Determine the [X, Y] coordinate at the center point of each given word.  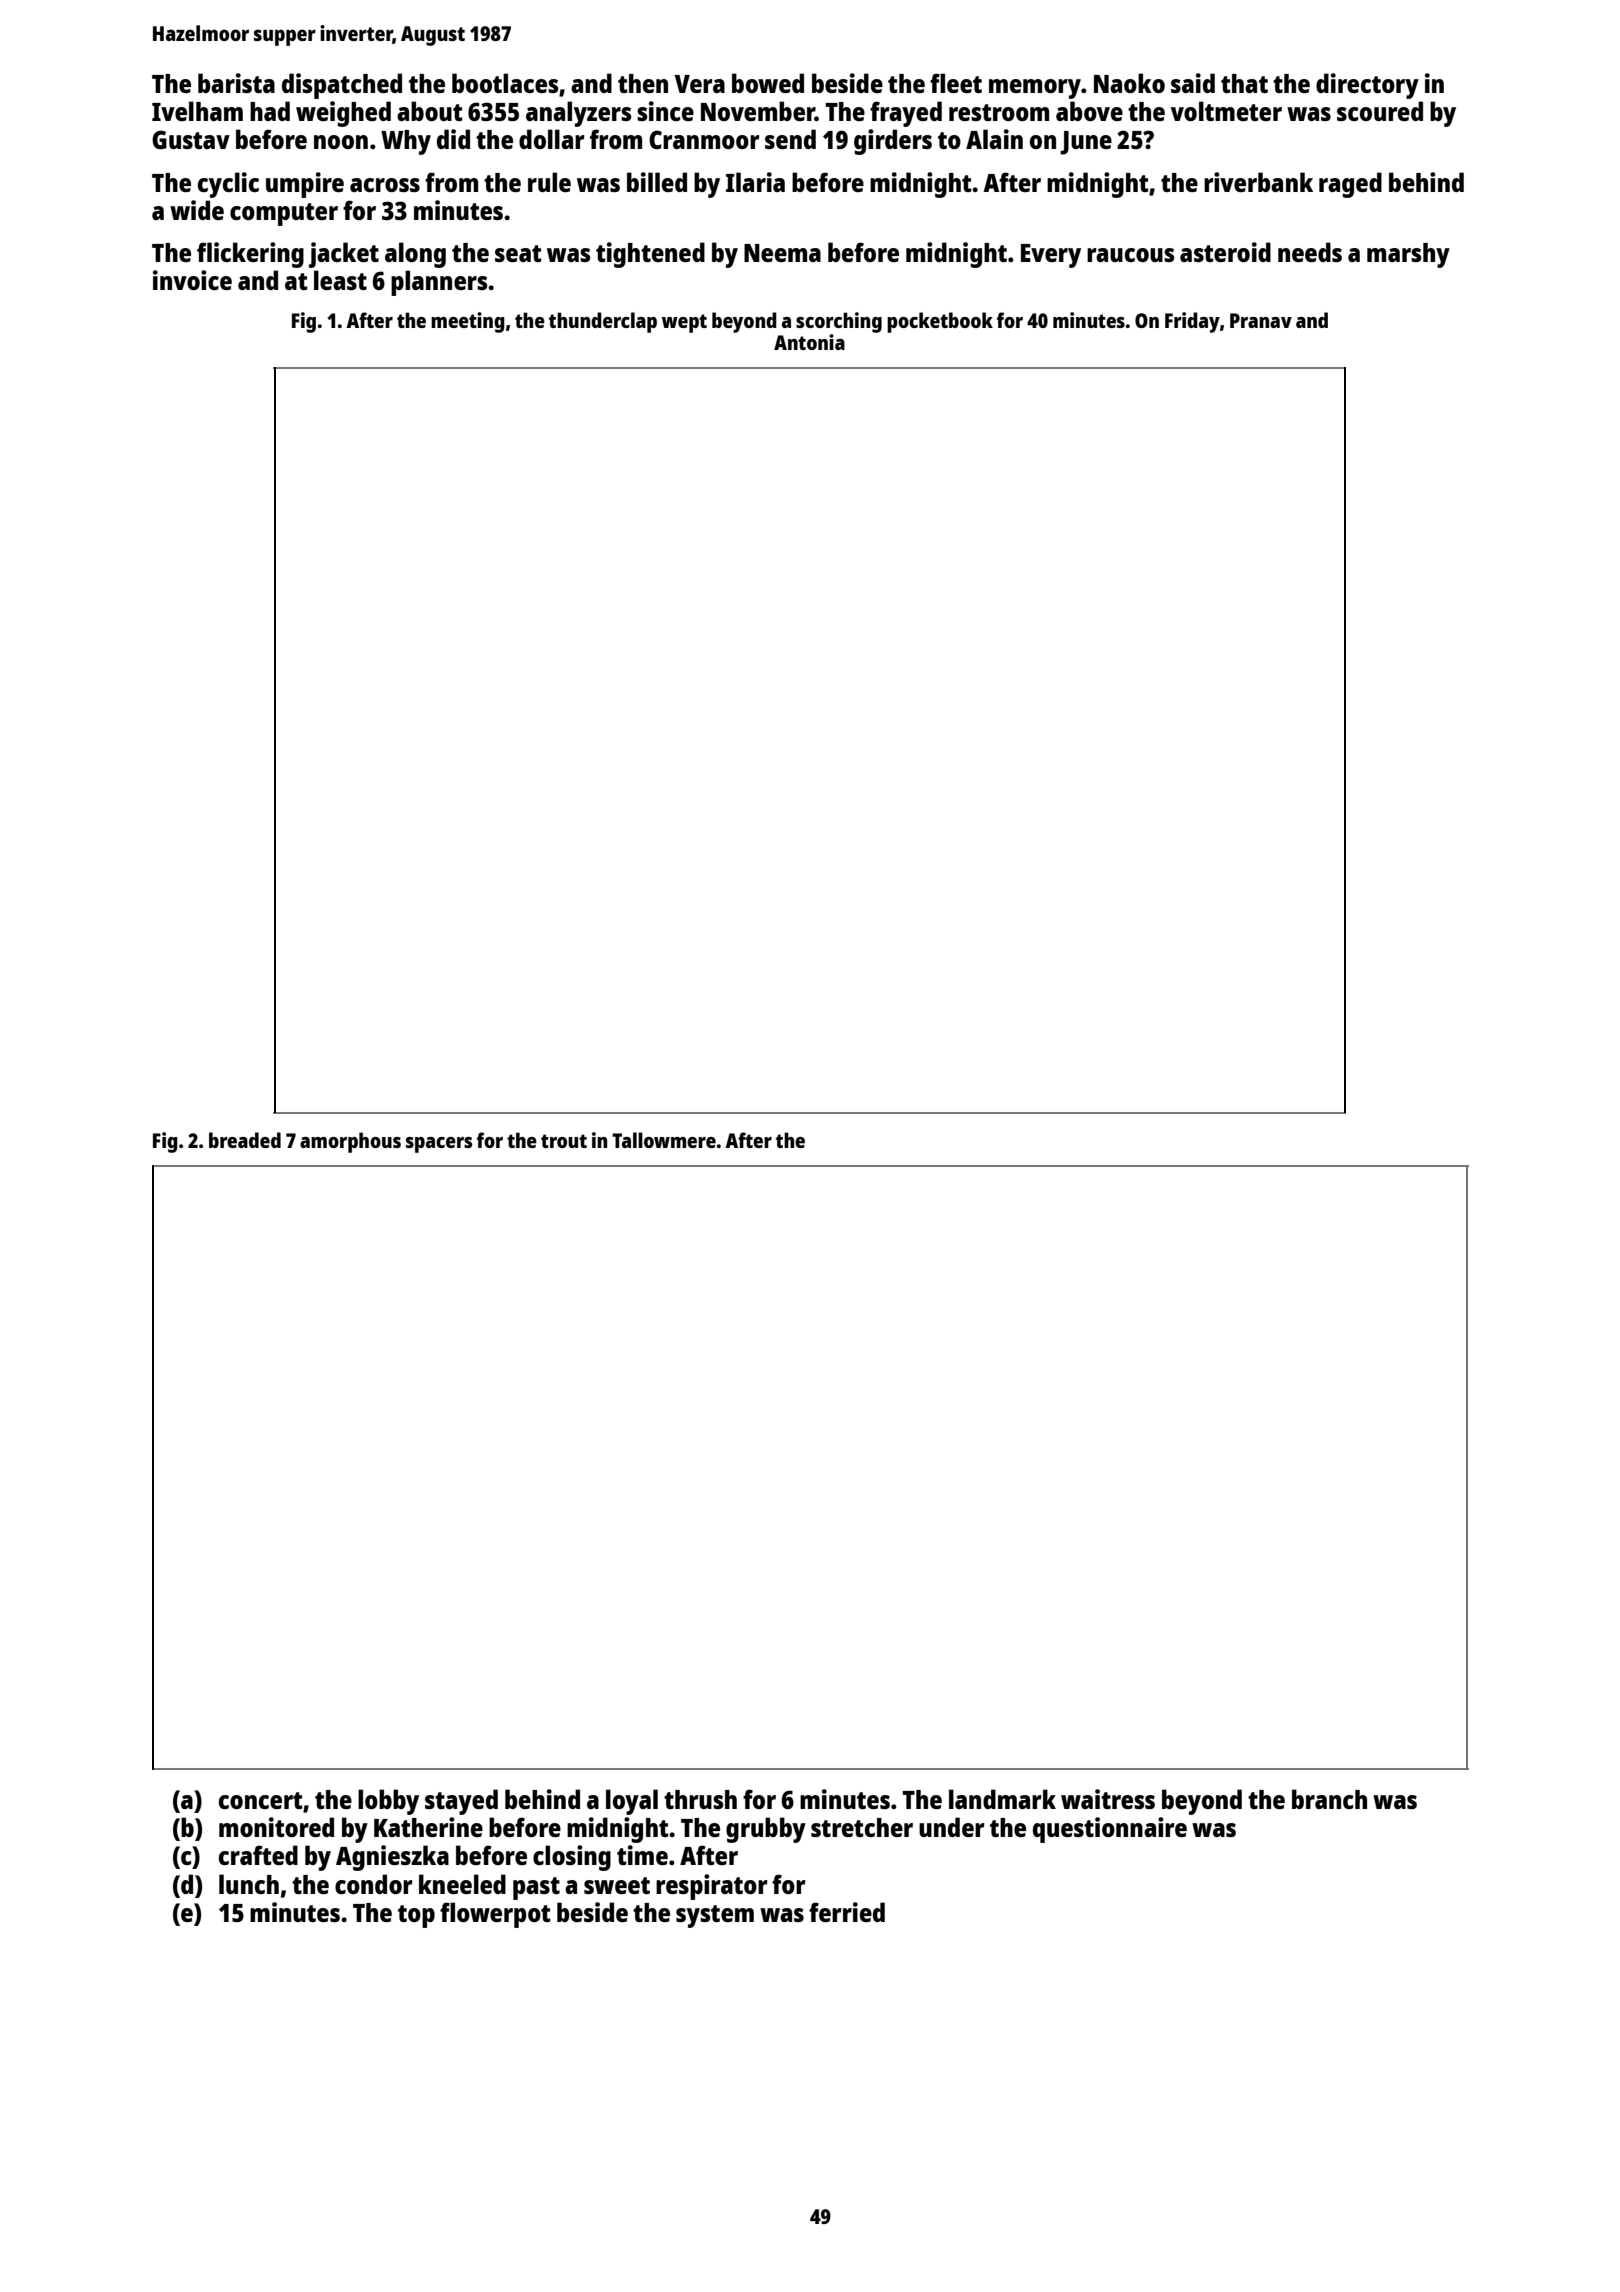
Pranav [1261, 320]
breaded [245, 1140]
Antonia [809, 342]
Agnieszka [392, 1858]
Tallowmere [664, 1140]
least [340, 280]
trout [564, 1141]
